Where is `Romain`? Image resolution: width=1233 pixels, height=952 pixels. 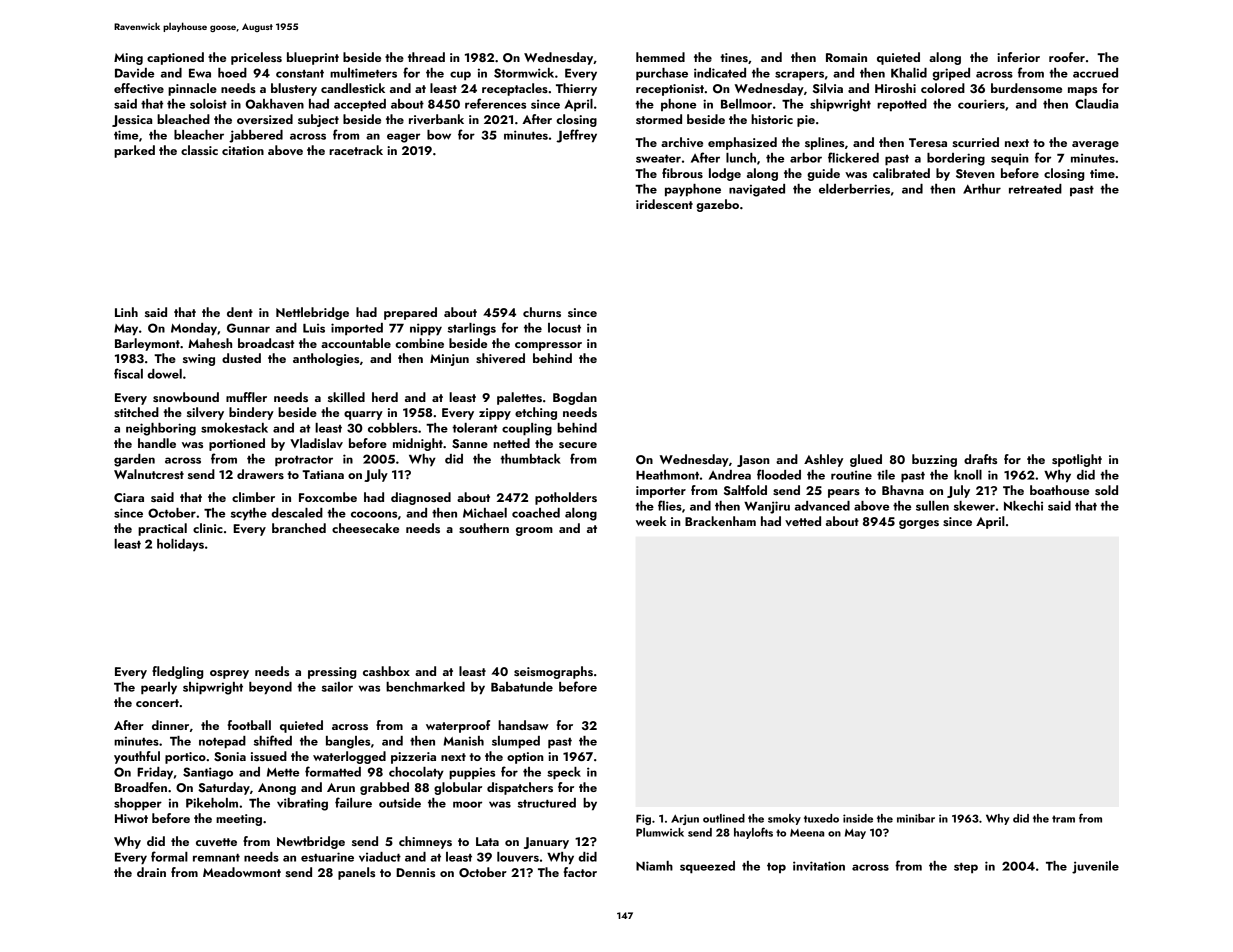
Romain is located at coordinates (846, 57).
